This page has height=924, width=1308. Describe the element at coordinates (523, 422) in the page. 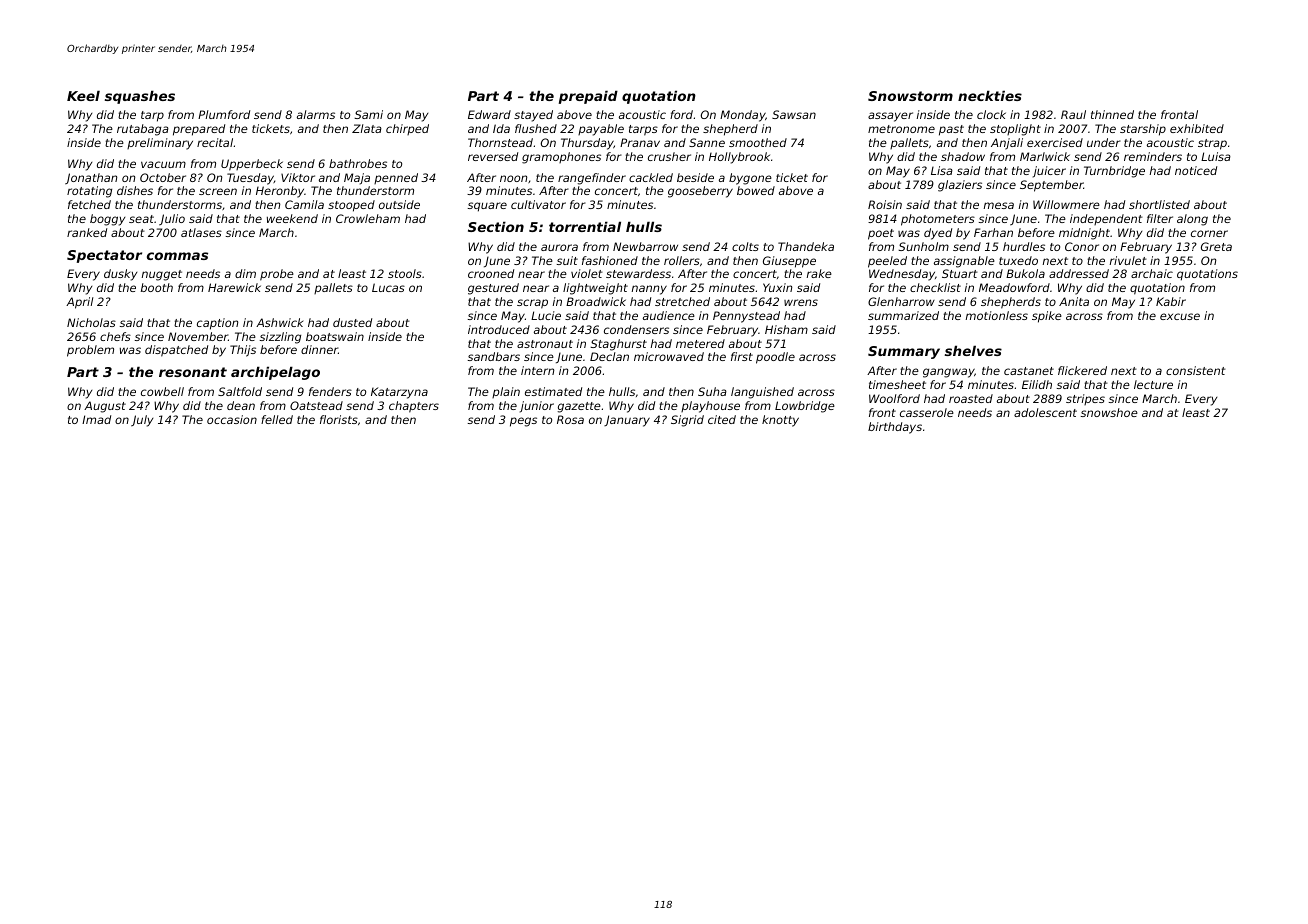

I see `pegs` at that location.
